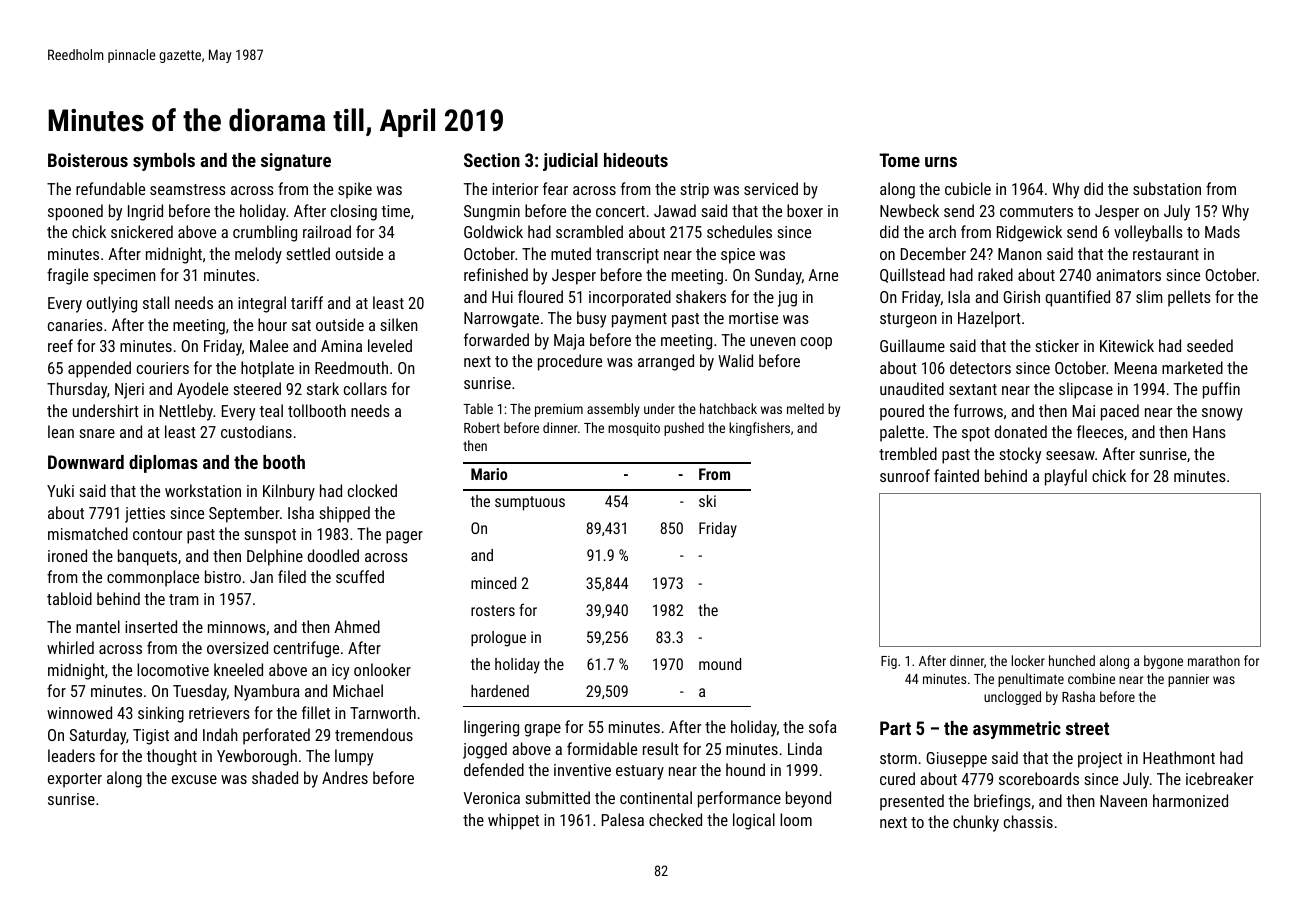  Describe the element at coordinates (296, 162) in the page. I see `signature` at that location.
